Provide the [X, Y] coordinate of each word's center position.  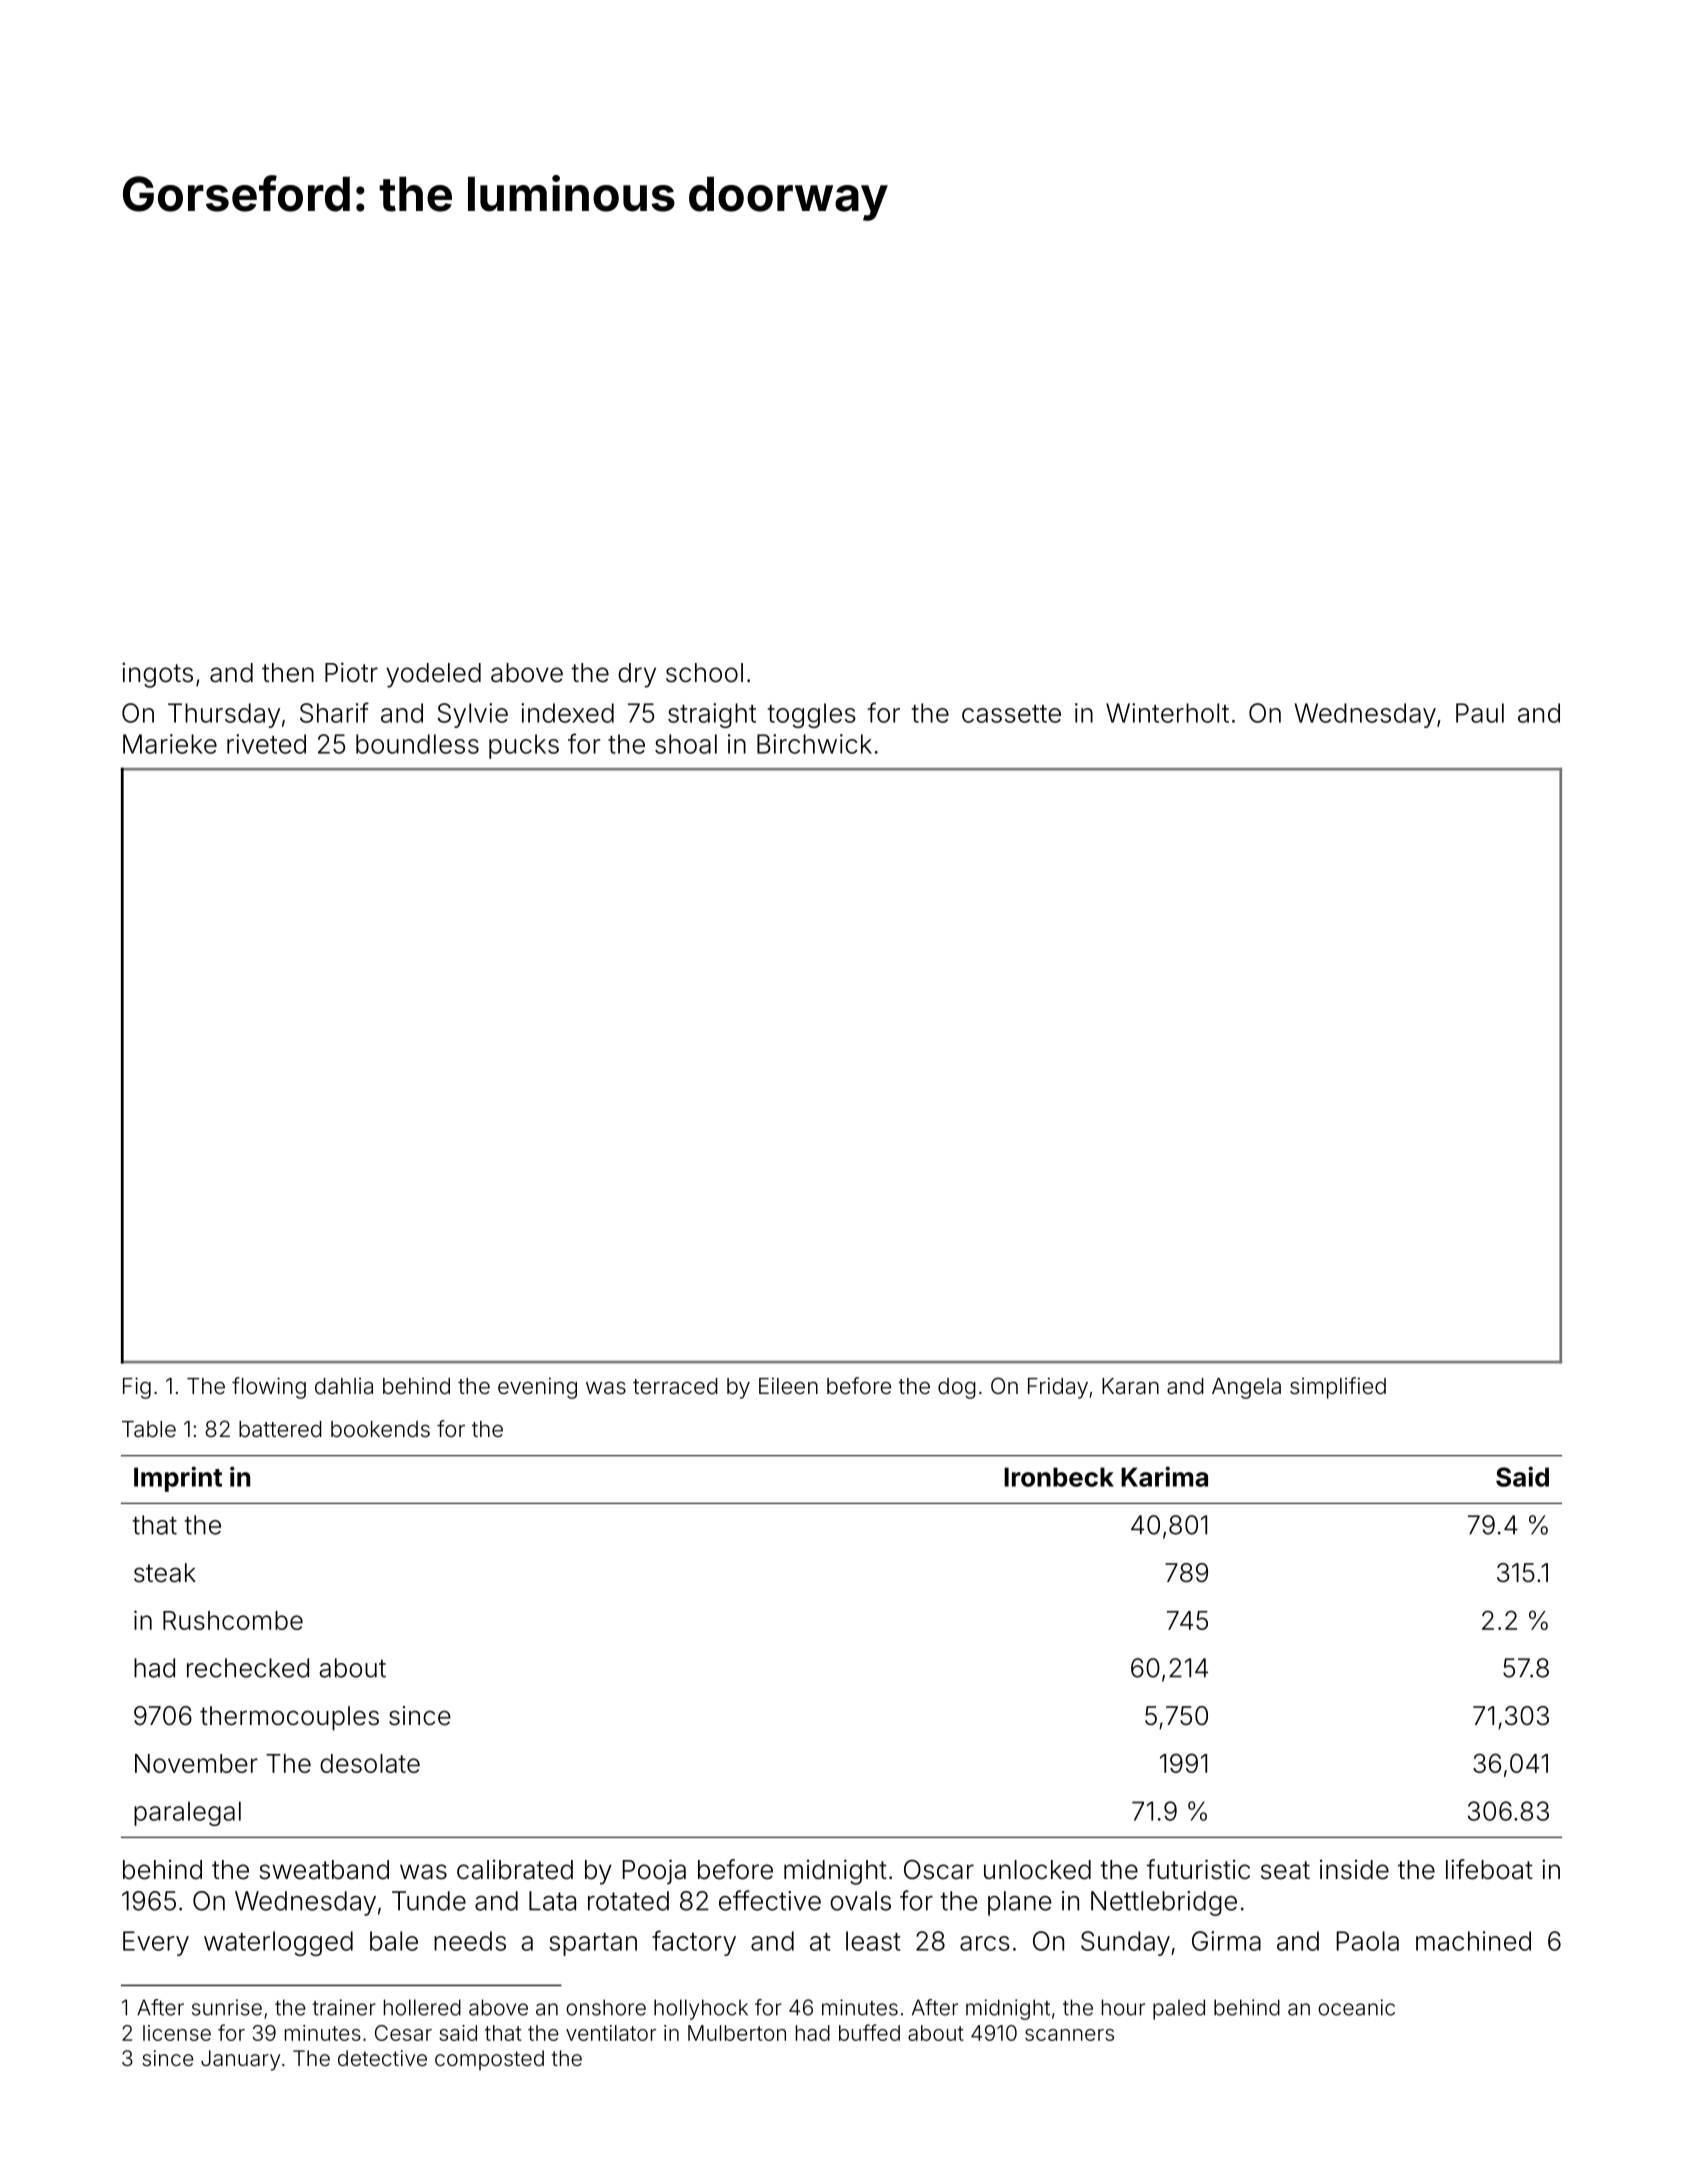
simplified [1338, 1388]
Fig [137, 1388]
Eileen [788, 1386]
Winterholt [1167, 713]
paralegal [187, 1813]
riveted [266, 744]
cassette [1011, 714]
